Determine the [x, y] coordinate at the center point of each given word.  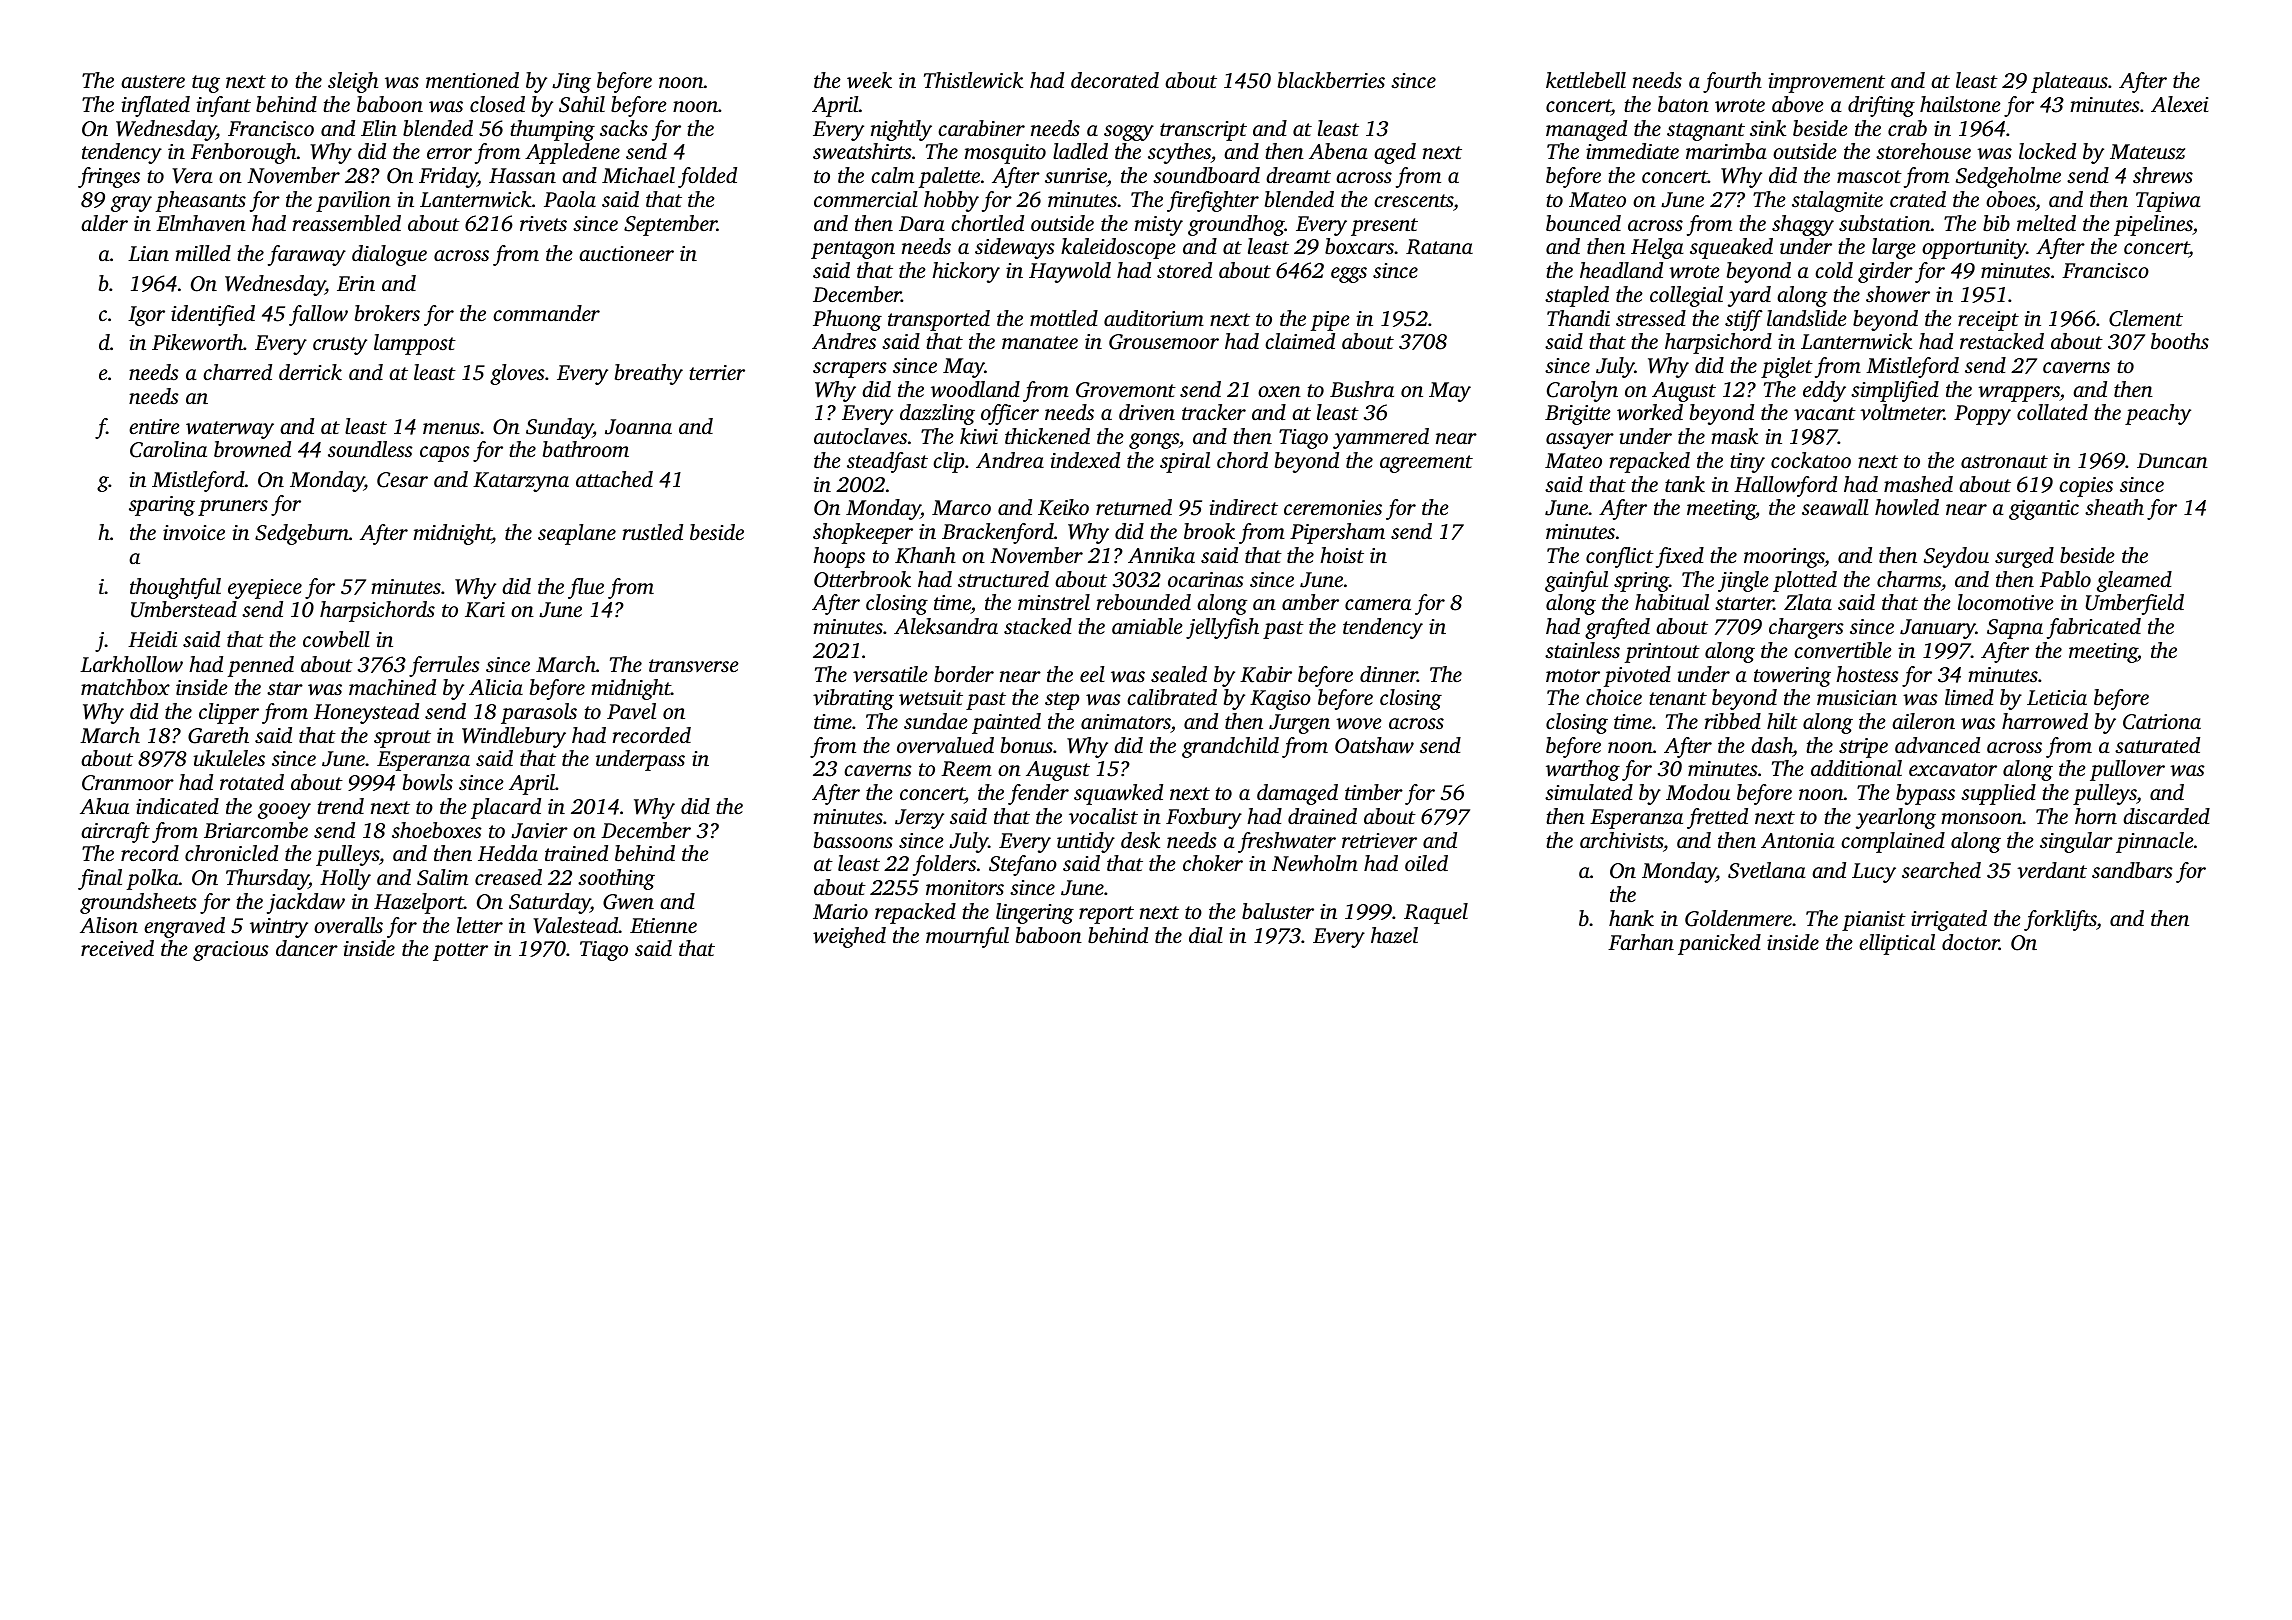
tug [206, 84]
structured [1003, 579]
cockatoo [1811, 460]
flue [586, 588]
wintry [279, 928]
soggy [1129, 133]
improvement [1826, 83]
